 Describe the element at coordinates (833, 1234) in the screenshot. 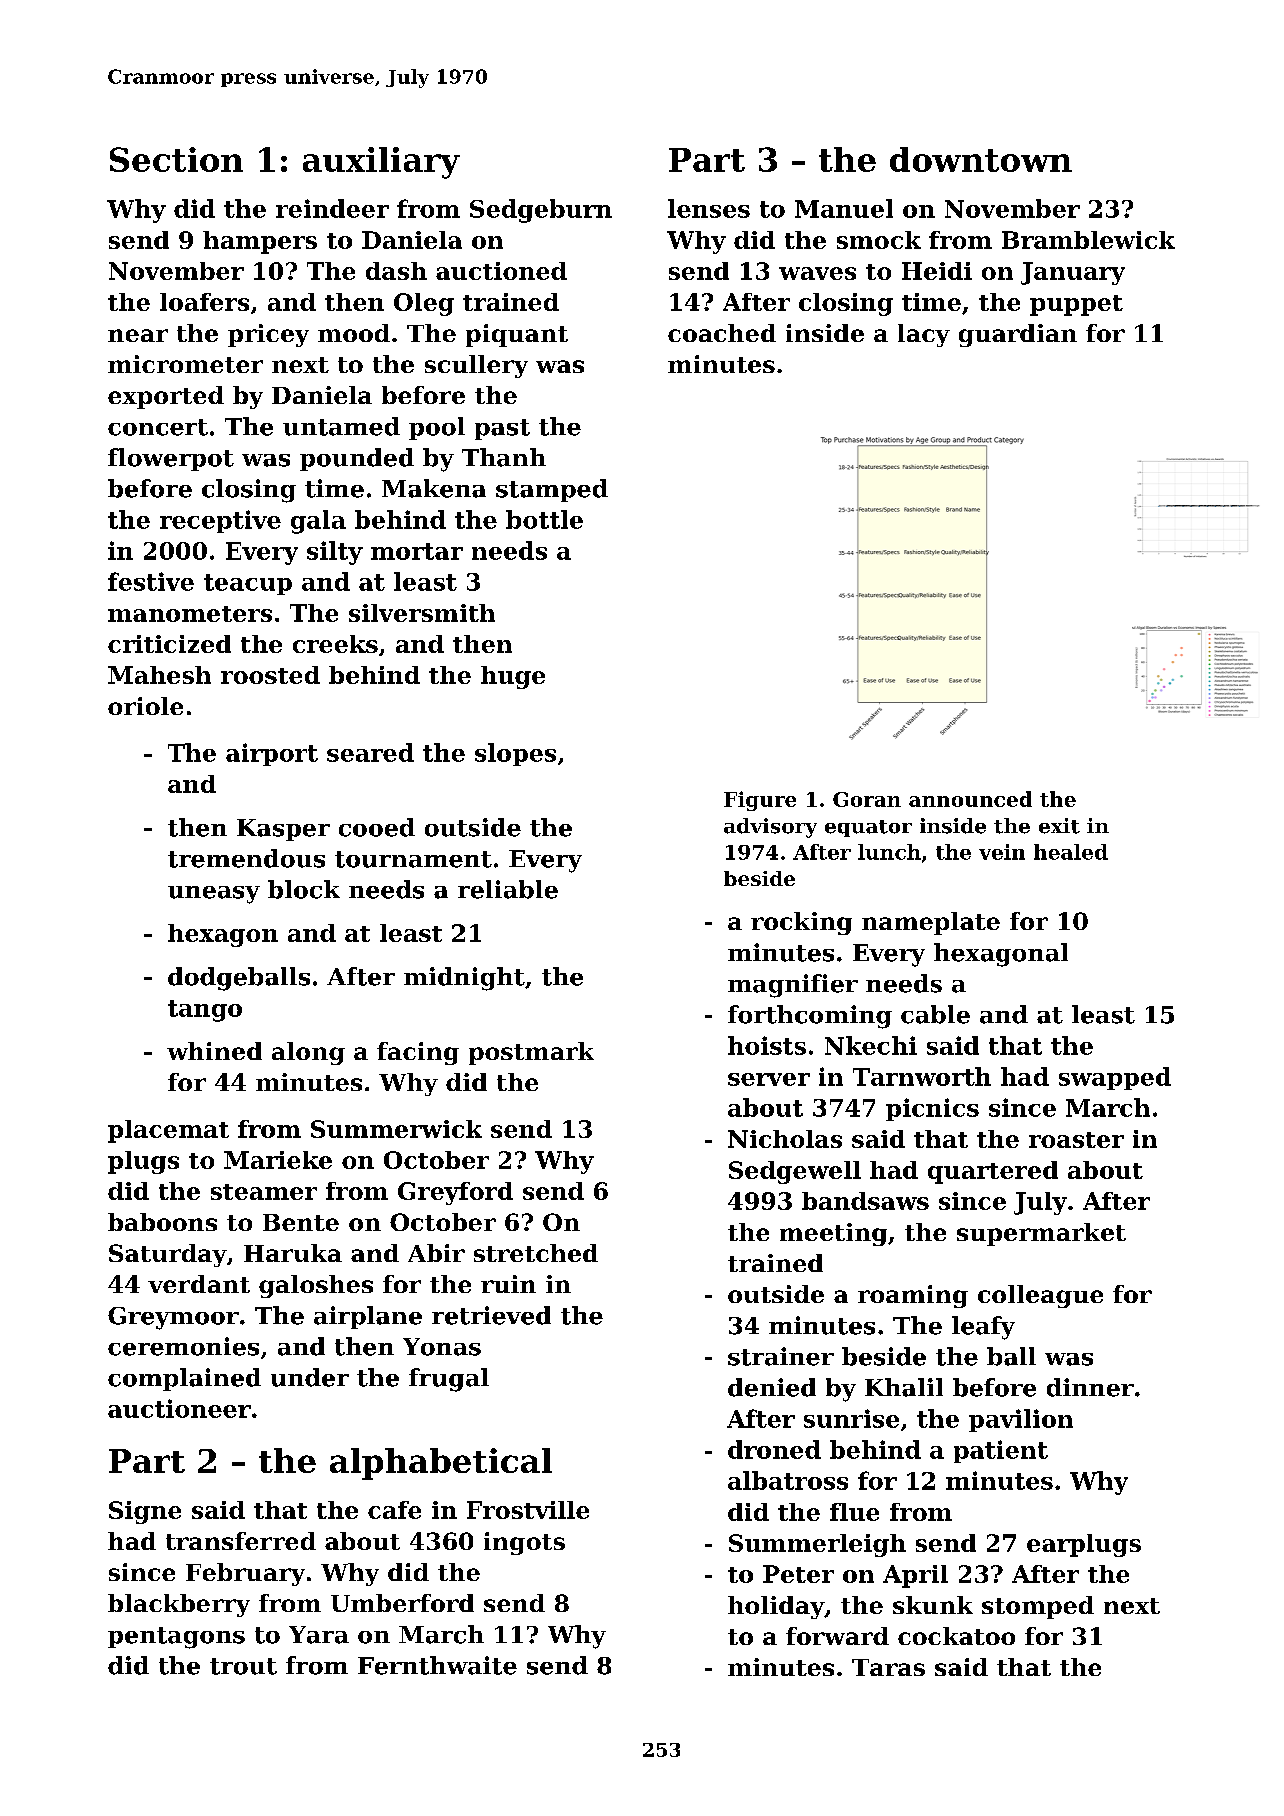

I see `meeting` at that location.
